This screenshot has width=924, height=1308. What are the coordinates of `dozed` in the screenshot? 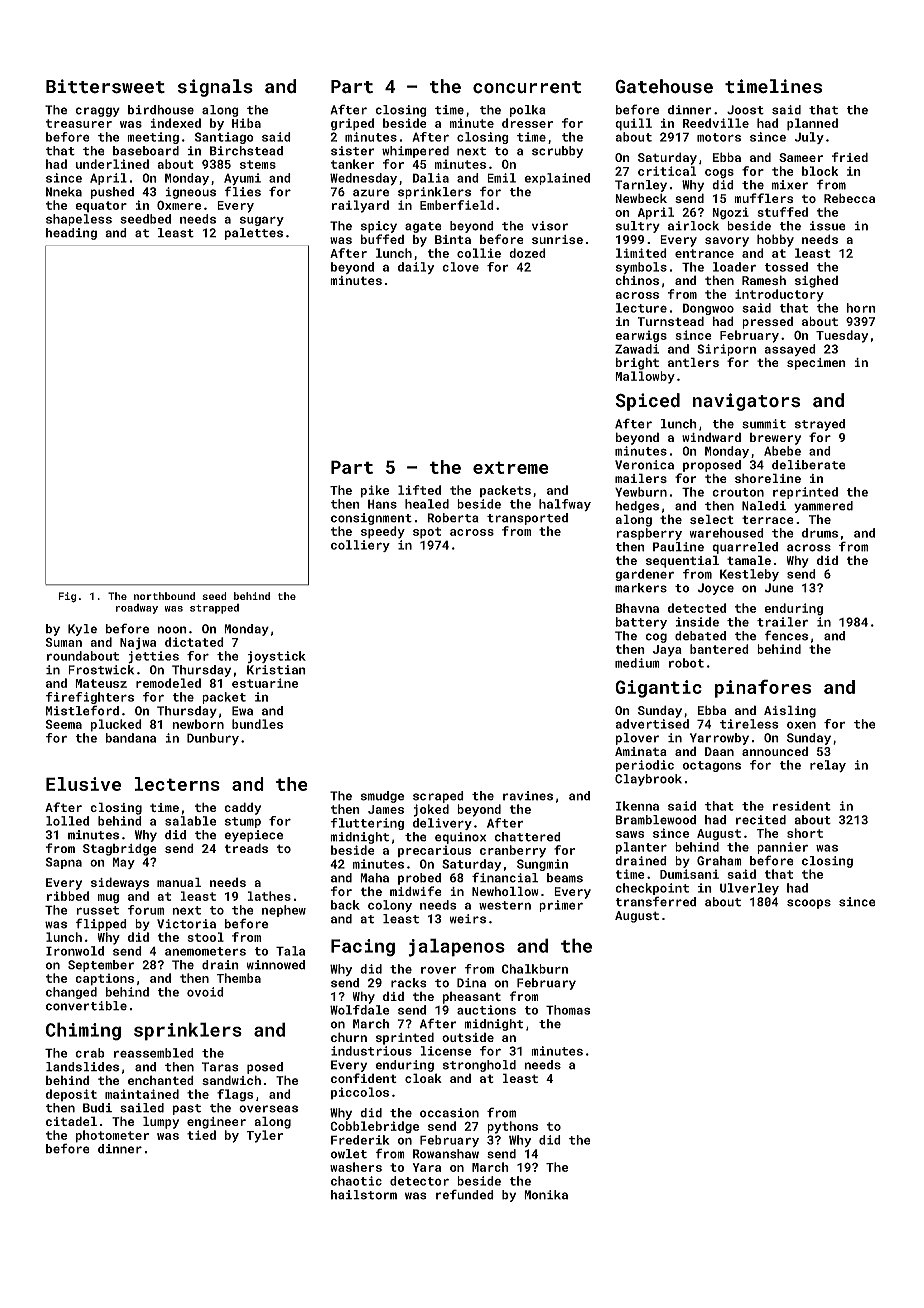 It's located at (527, 253).
